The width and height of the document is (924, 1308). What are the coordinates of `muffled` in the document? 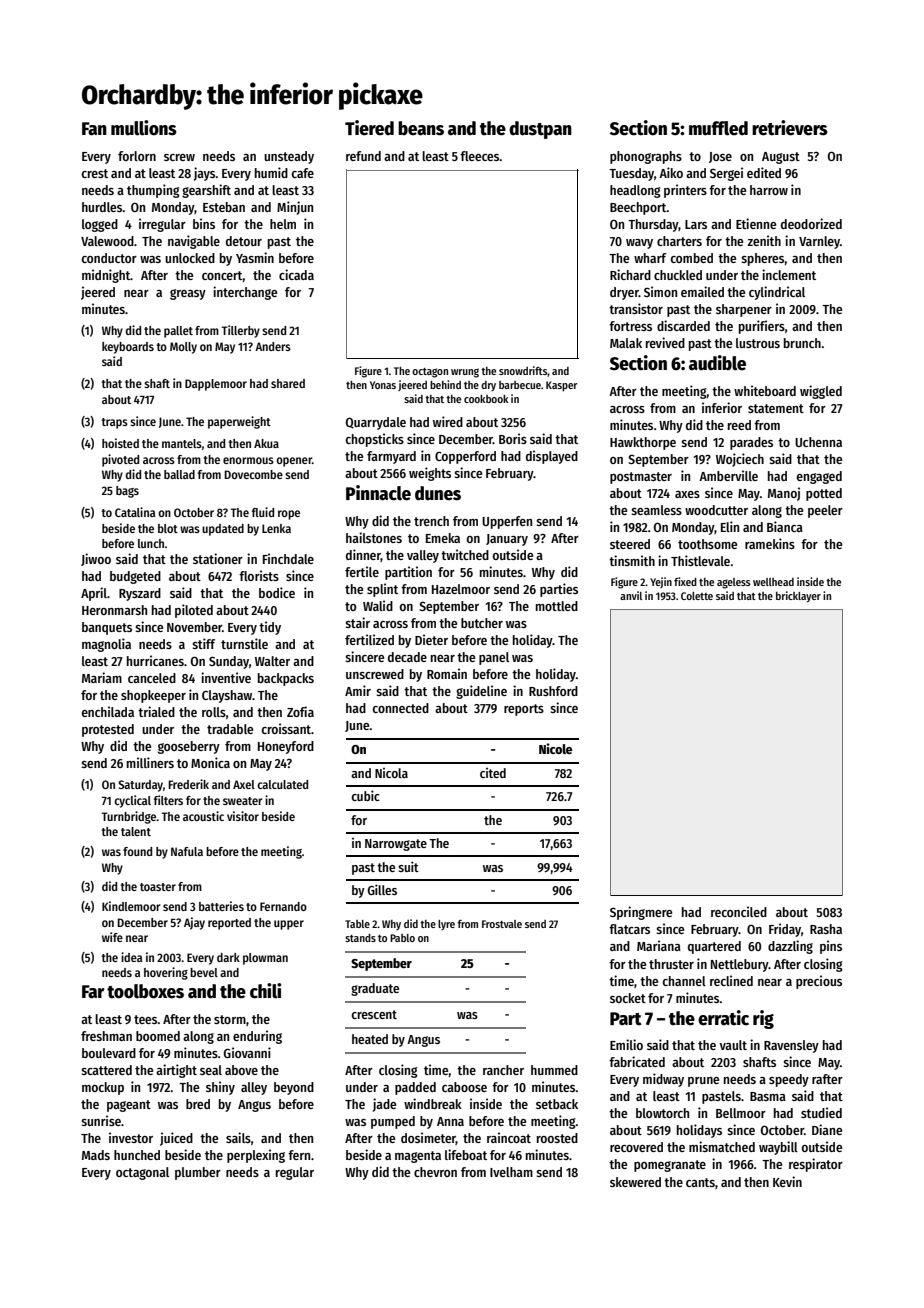 It's located at (718, 128).
